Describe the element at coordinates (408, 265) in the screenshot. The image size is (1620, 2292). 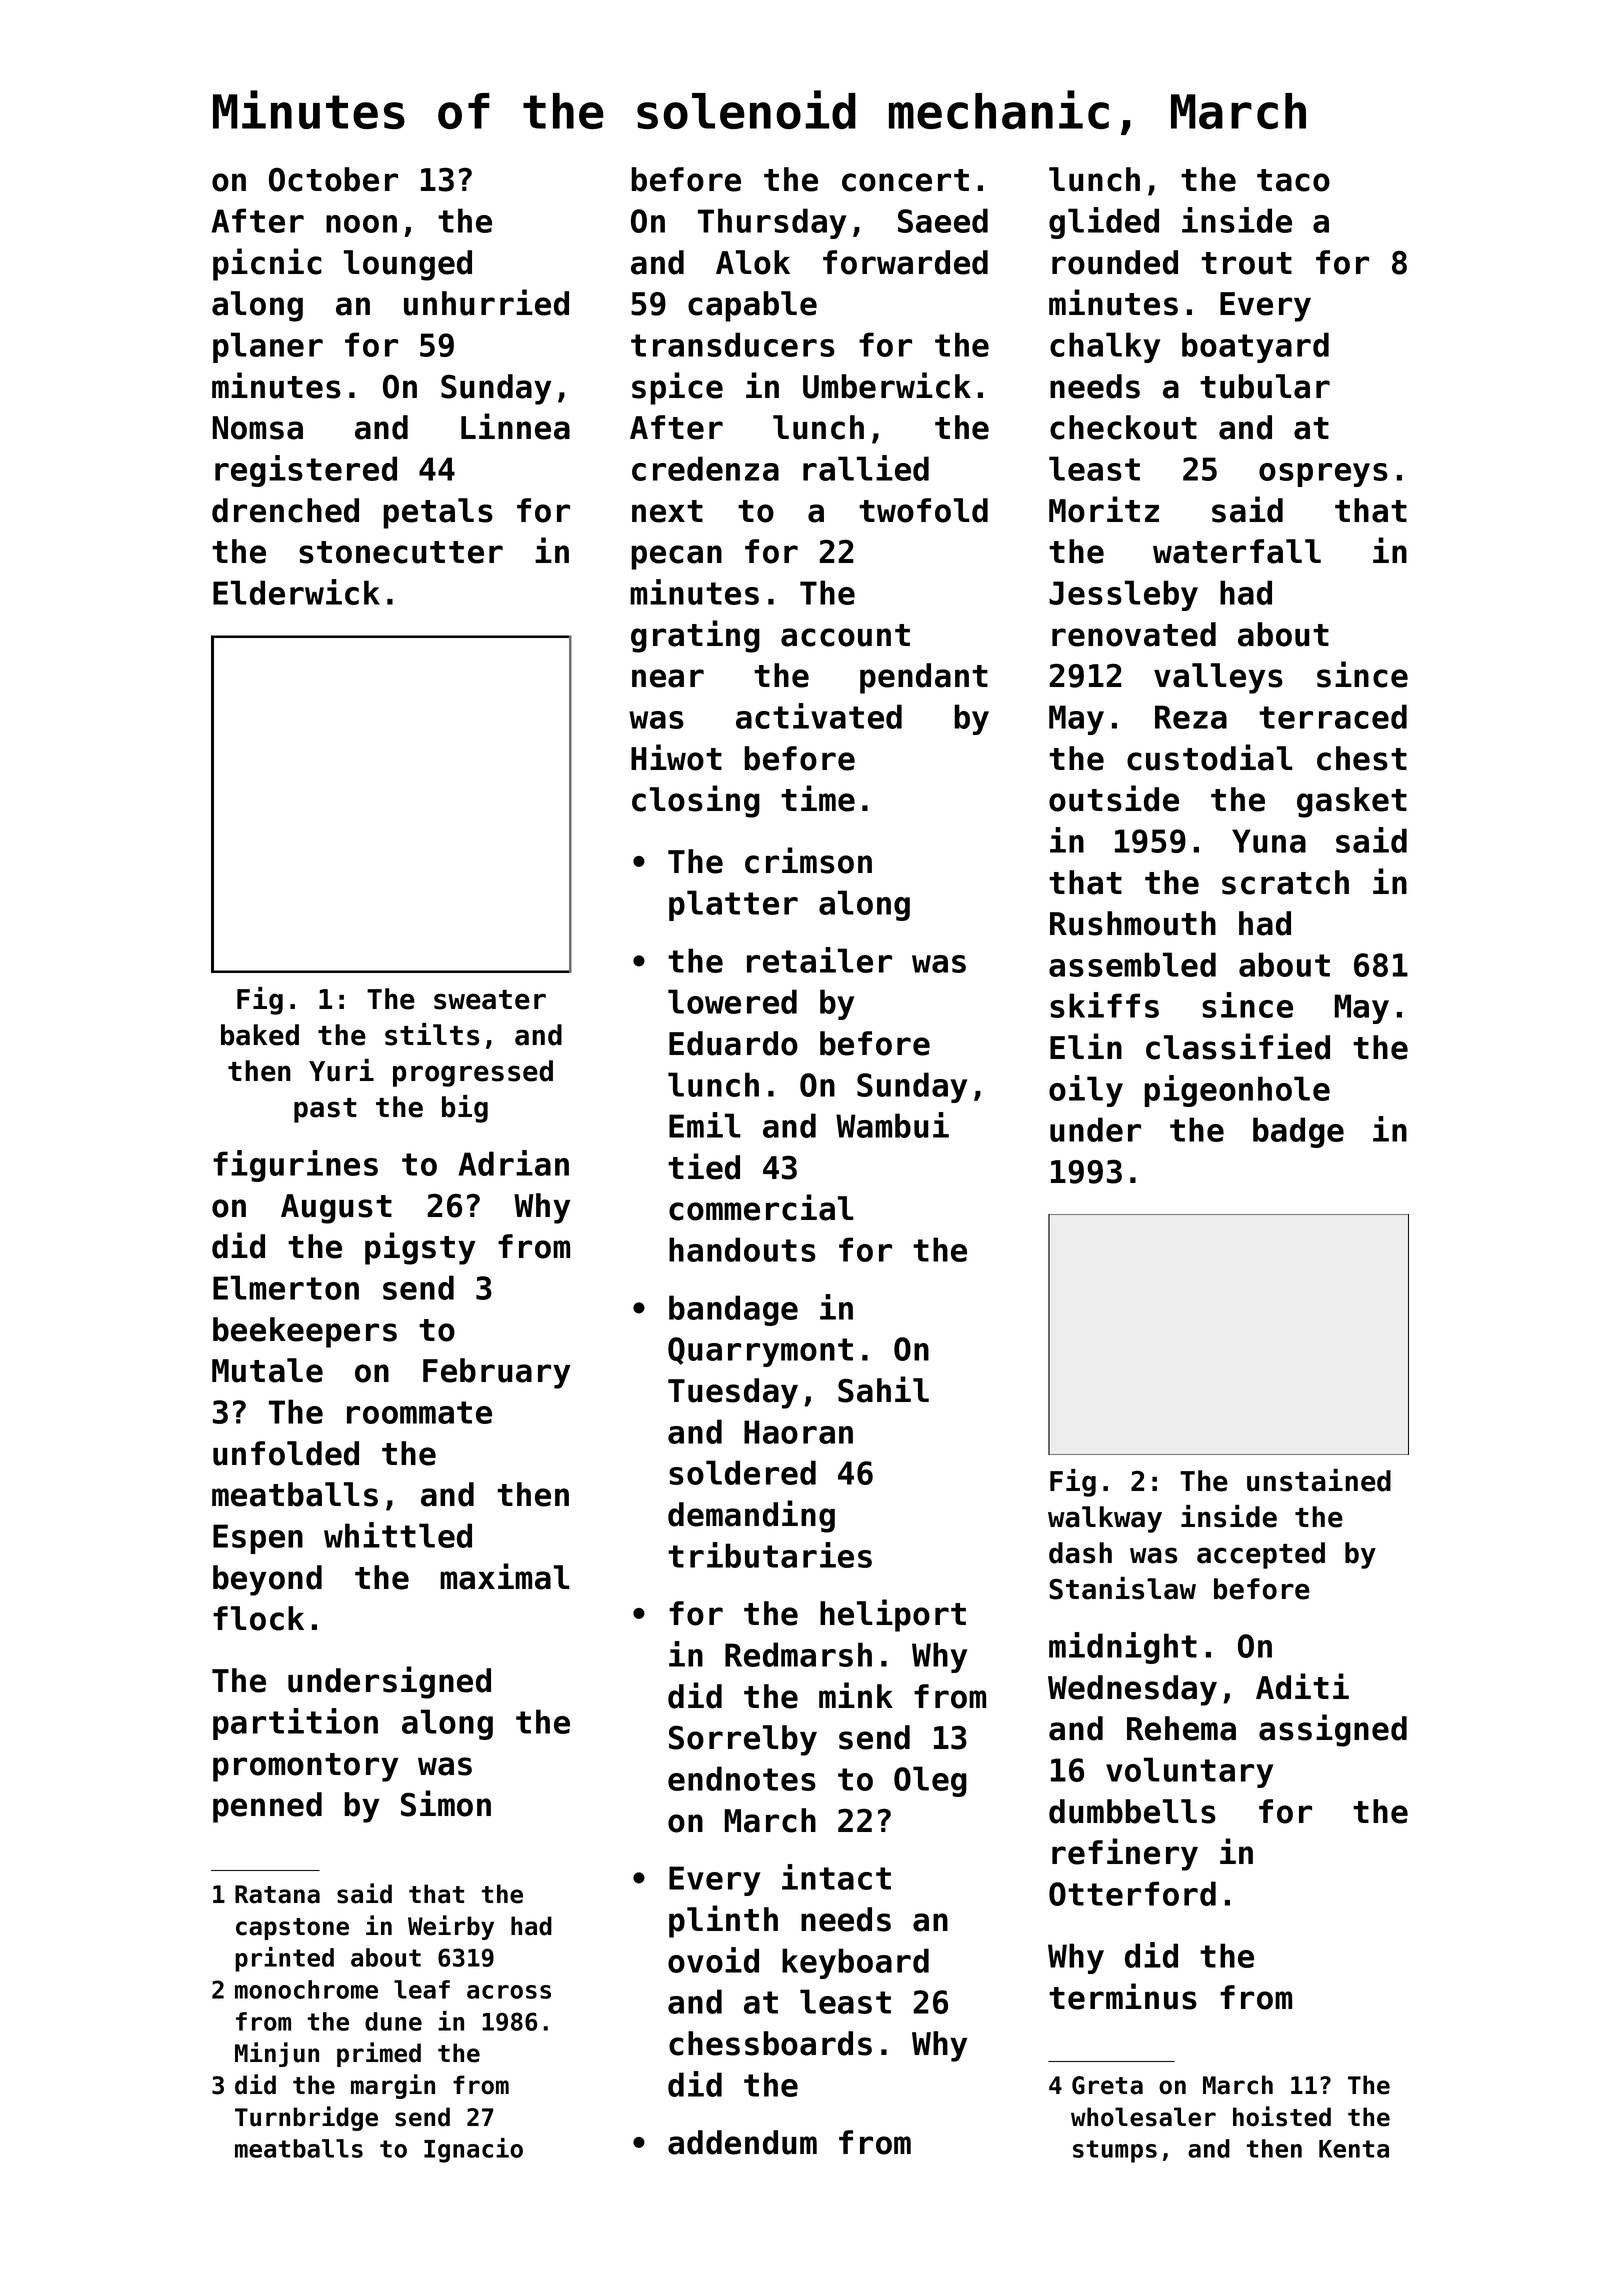
I see `lounged` at that location.
